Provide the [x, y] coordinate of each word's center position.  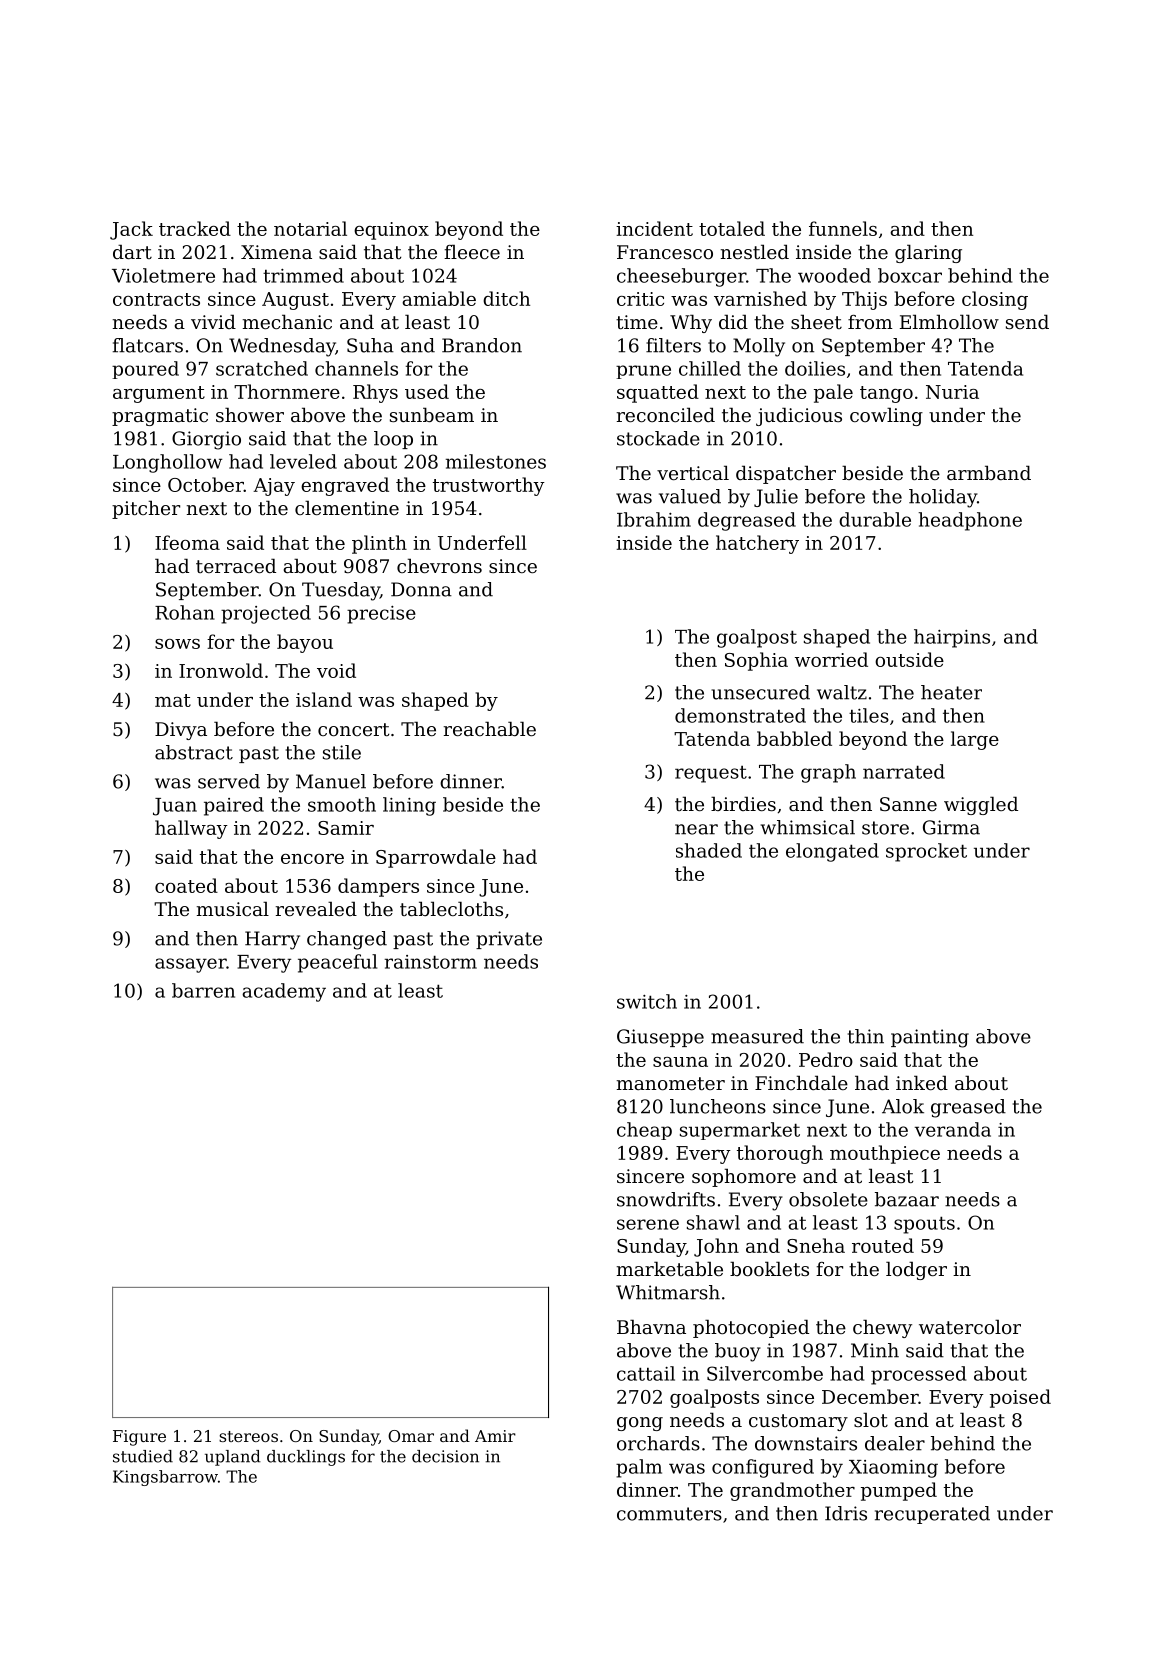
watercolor [970, 1326]
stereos [248, 1436]
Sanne [908, 804]
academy [284, 992]
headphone [970, 521]
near [696, 829]
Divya [181, 731]
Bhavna [651, 1326]
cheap [644, 1131]
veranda [953, 1129]
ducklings [306, 1458]
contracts [156, 299]
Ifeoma [187, 542]
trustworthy [489, 486]
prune [643, 372]
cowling [886, 416]
